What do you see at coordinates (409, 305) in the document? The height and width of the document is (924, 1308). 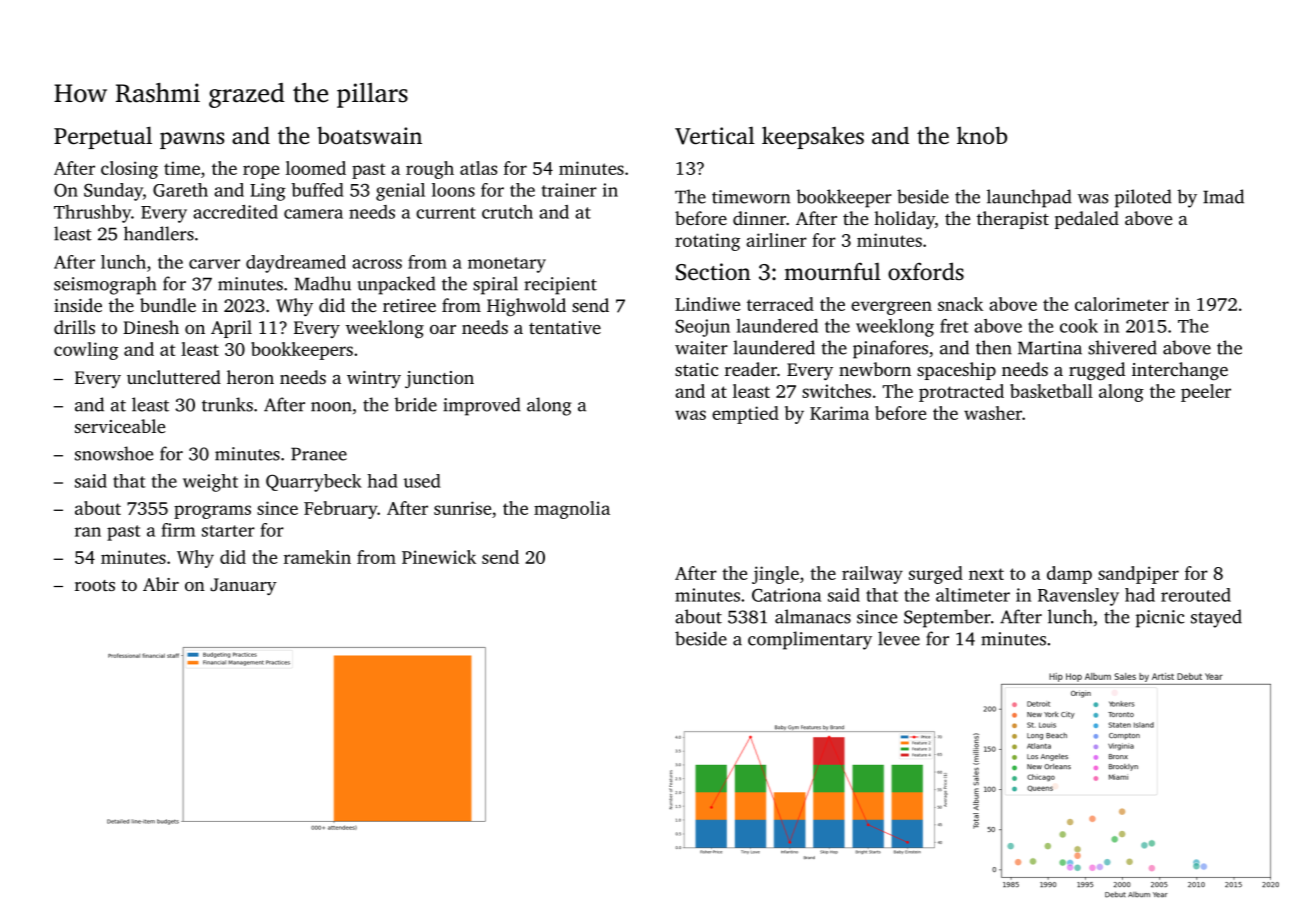 I see `retiree` at bounding box center [409, 305].
